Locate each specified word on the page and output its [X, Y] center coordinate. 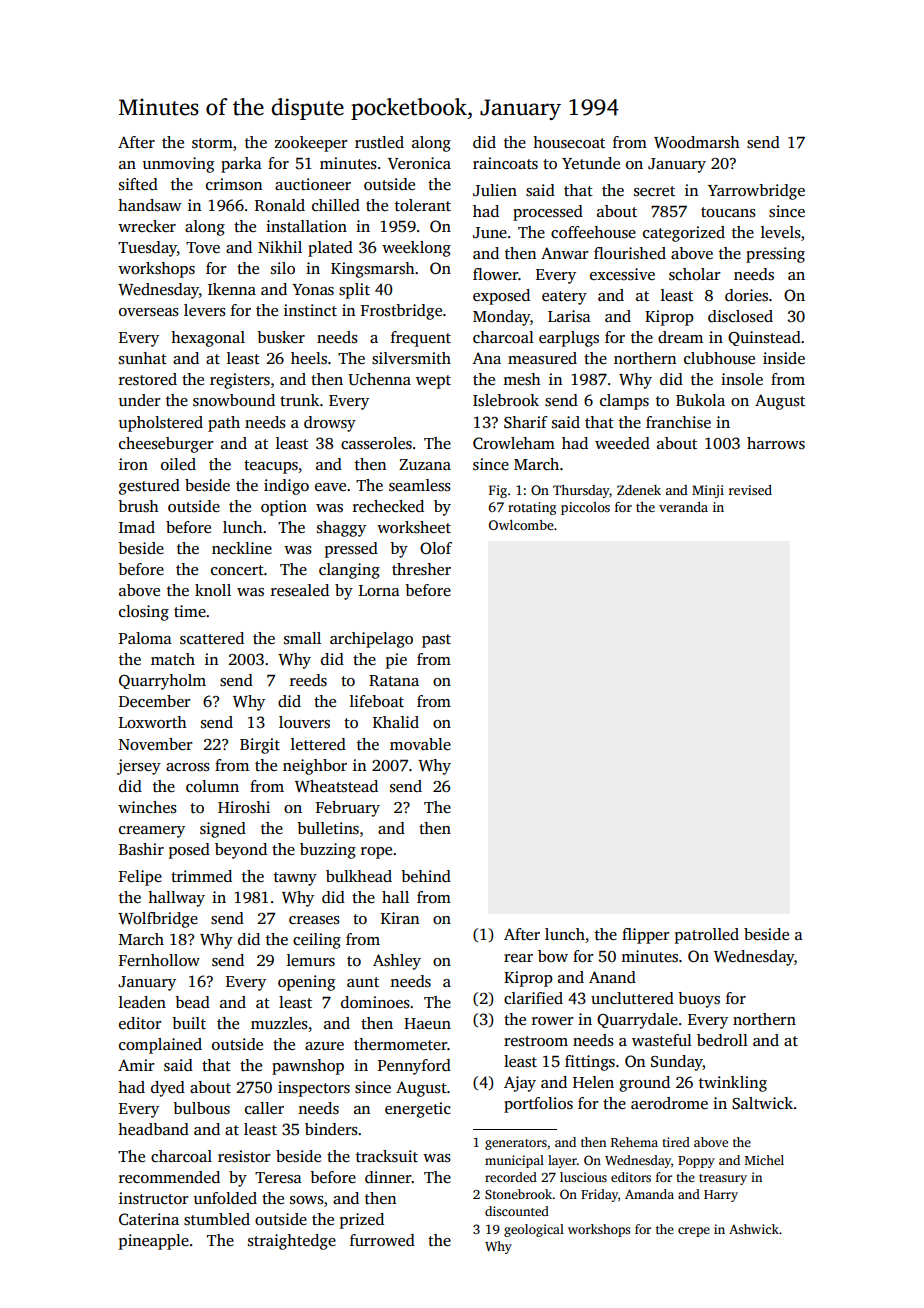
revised [750, 490]
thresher [421, 569]
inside [784, 358]
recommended [169, 1177]
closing [144, 613]
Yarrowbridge [756, 192]
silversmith [411, 358]
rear [518, 958]
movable [420, 744]
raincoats [505, 163]
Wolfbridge [158, 920]
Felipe [140, 878]
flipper [646, 936]
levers [205, 310]
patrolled [707, 936]
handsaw [149, 205]
